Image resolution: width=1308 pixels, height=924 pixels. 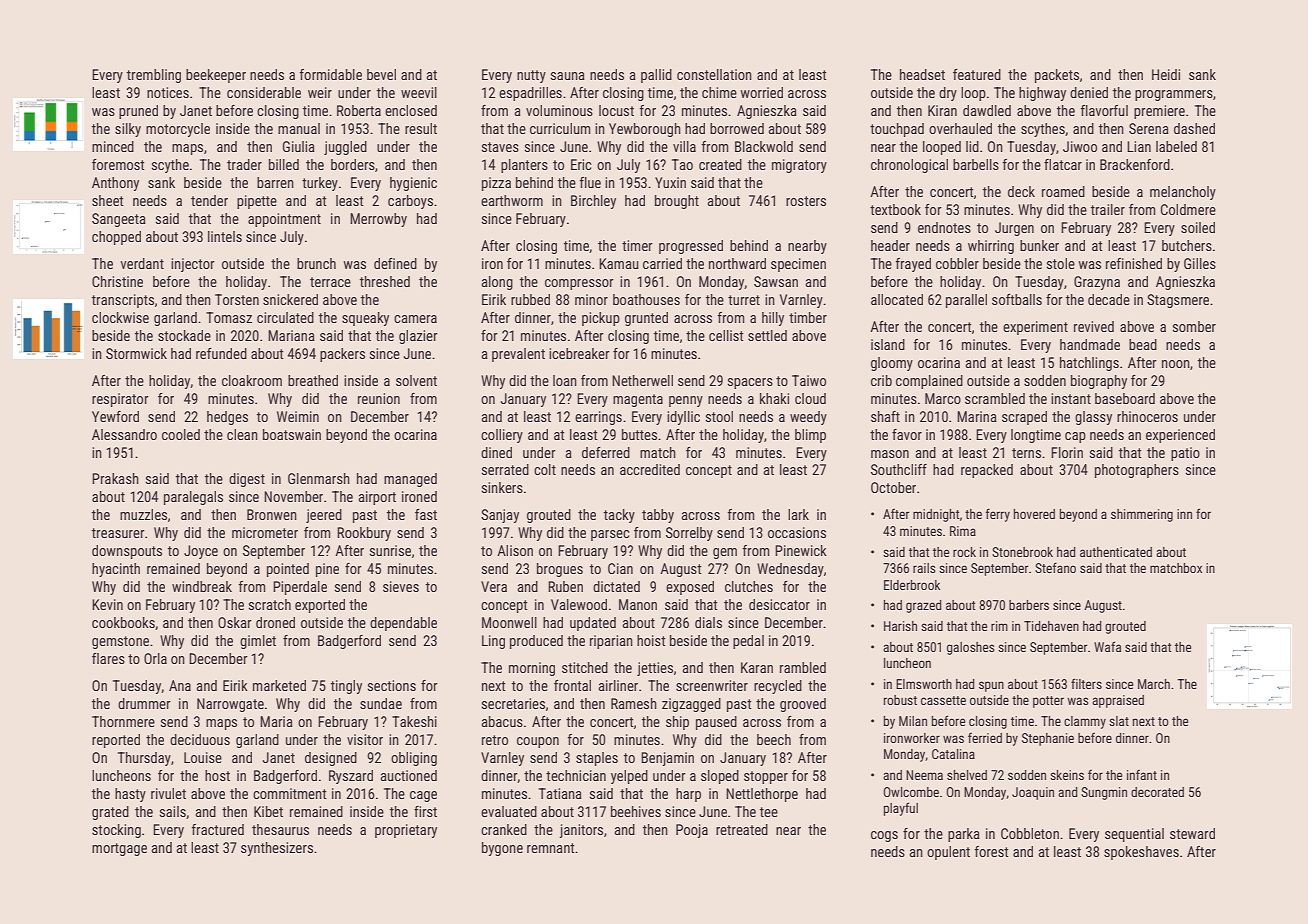 What do you see at coordinates (193, 498) in the screenshot?
I see `paralegals` at bounding box center [193, 498].
